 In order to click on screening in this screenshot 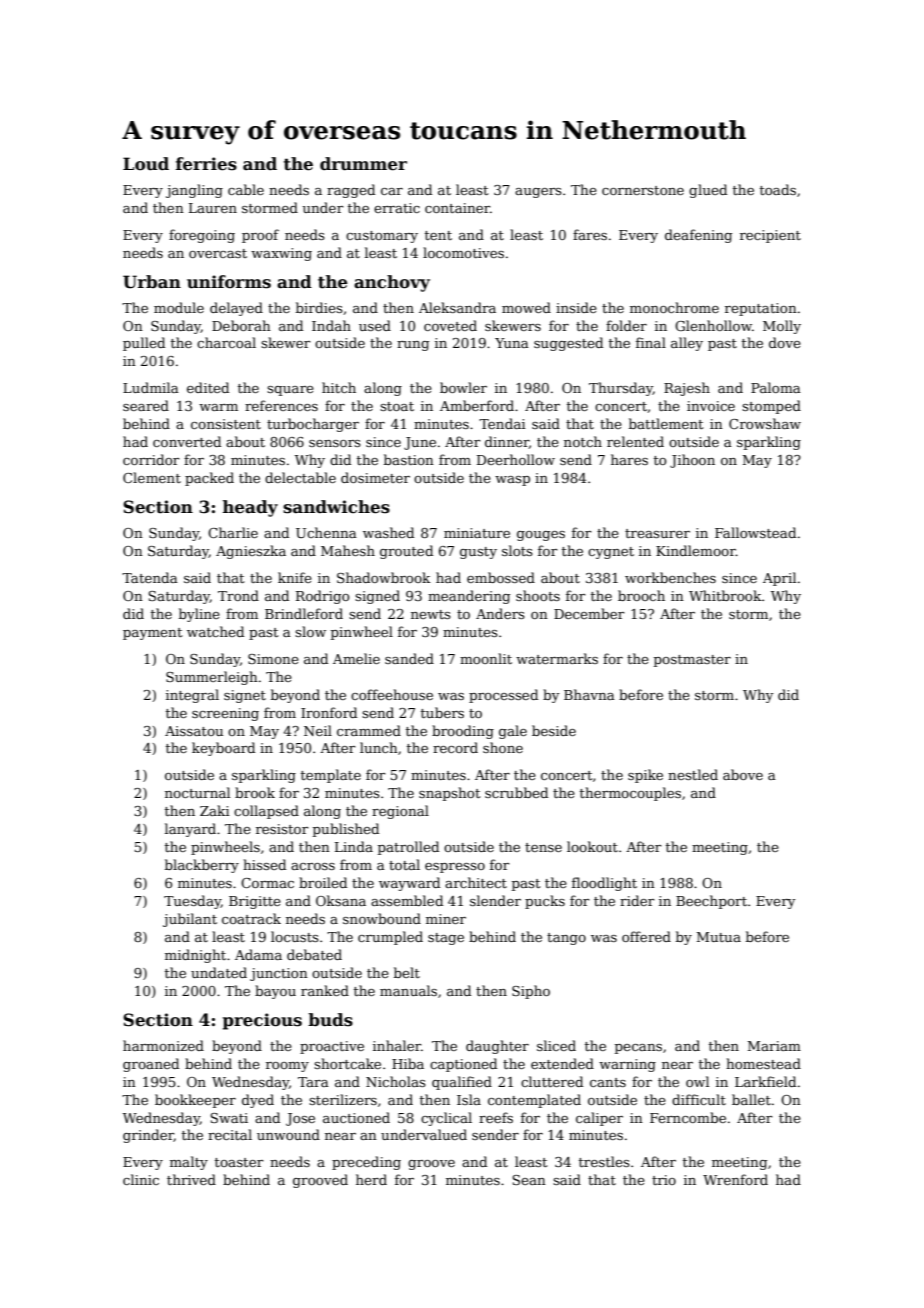, I will do `click(225, 714)`.
